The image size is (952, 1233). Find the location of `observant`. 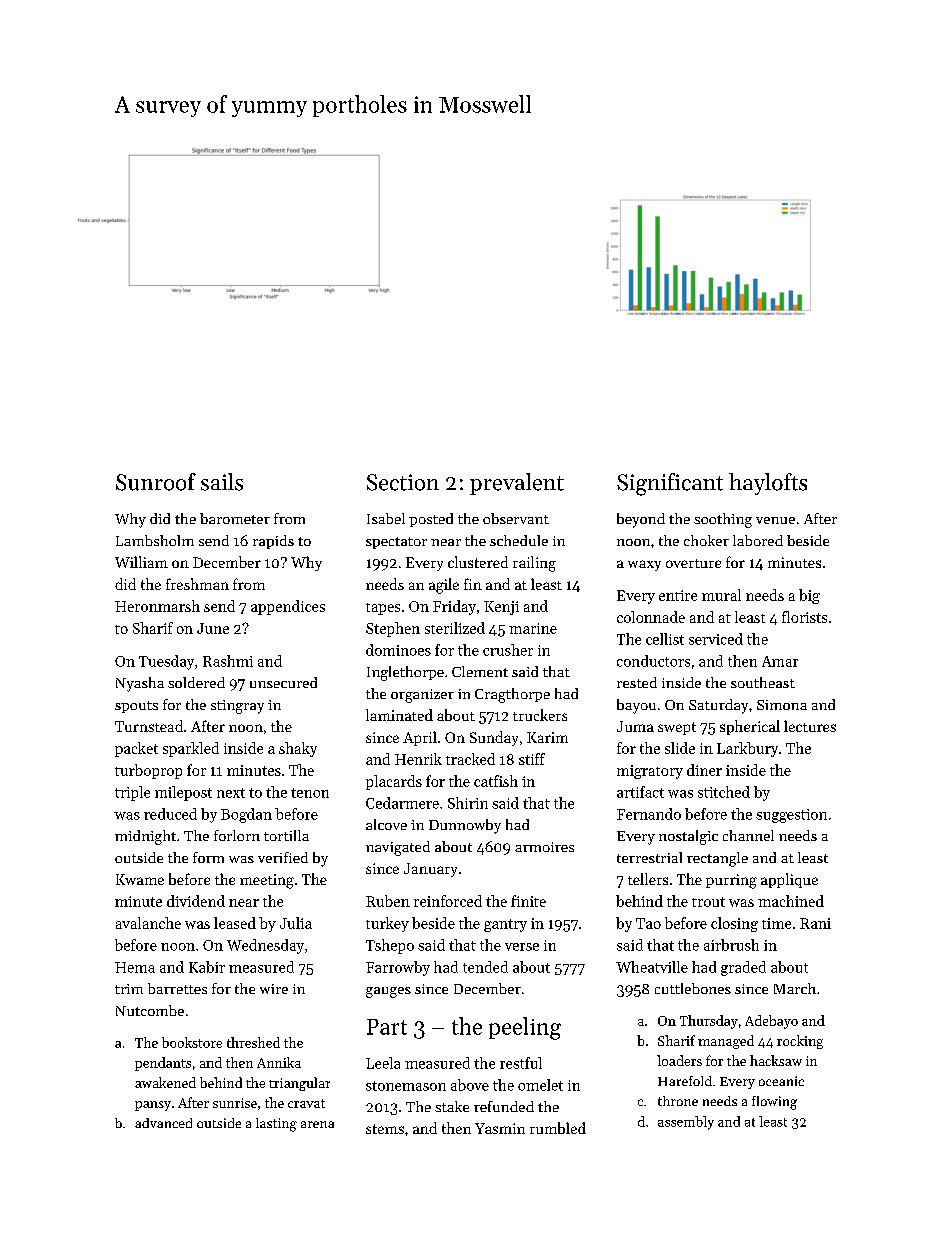

observant is located at coordinates (516, 518).
